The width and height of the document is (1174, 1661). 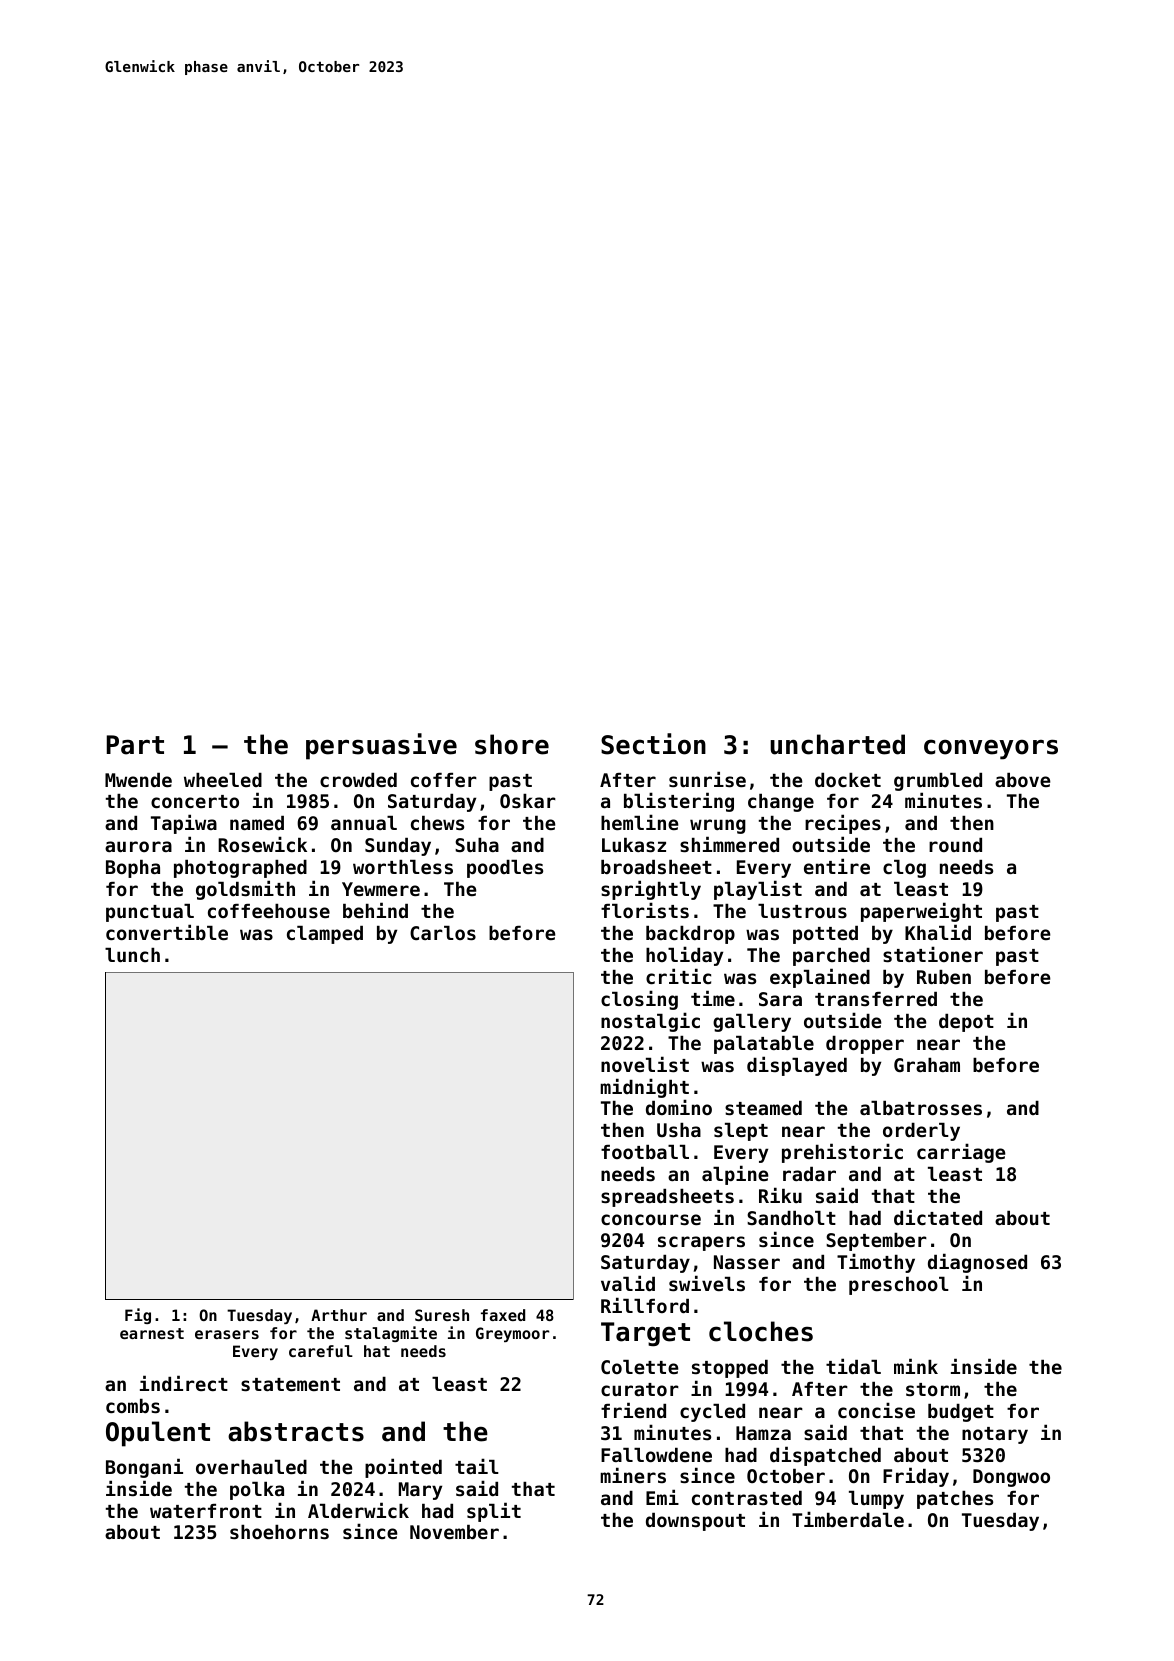 What do you see at coordinates (639, 1000) in the document?
I see `closing` at bounding box center [639, 1000].
